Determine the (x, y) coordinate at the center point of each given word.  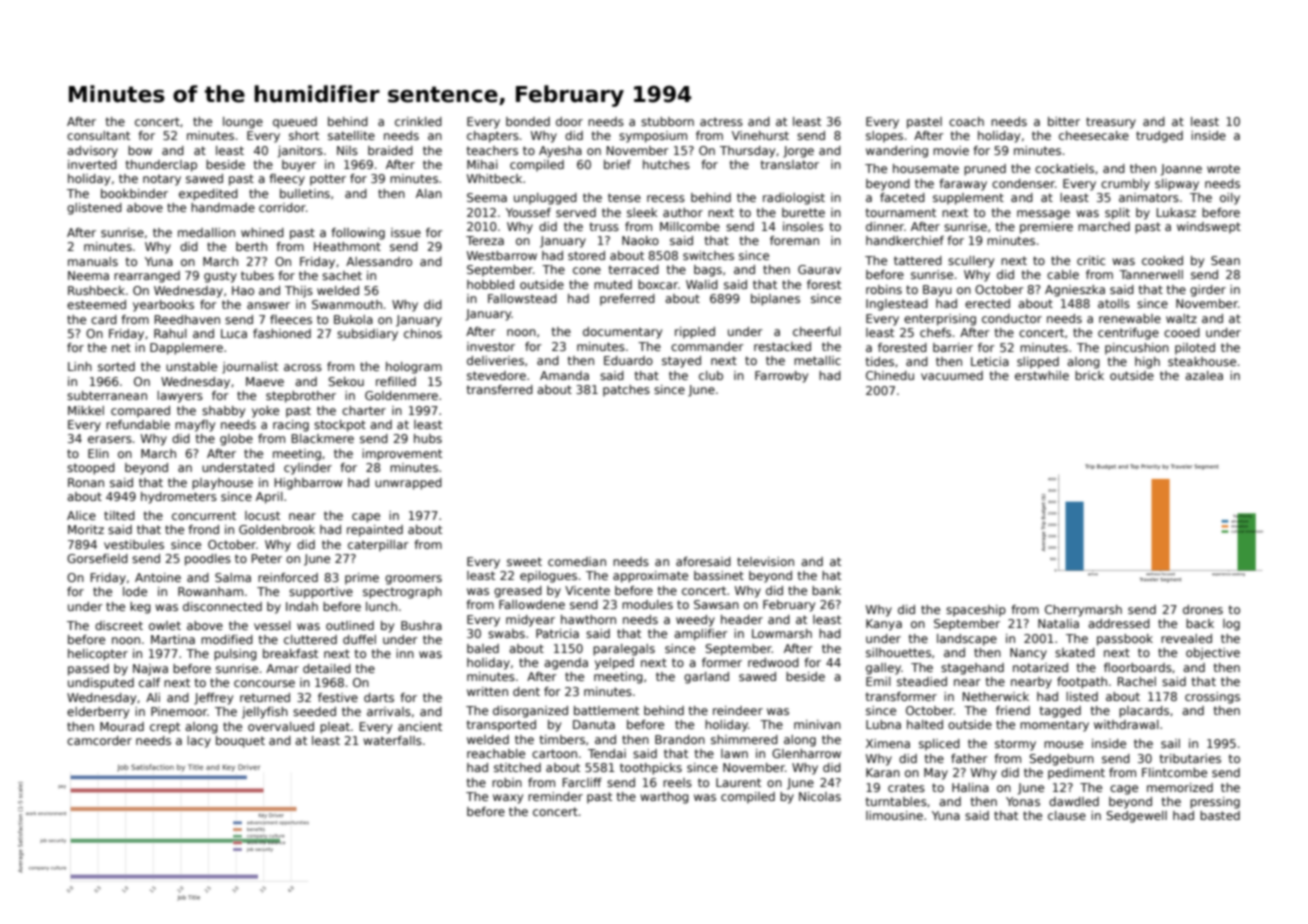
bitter (1064, 121)
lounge (243, 123)
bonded (528, 121)
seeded (314, 711)
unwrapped (408, 484)
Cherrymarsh (1083, 611)
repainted (375, 531)
